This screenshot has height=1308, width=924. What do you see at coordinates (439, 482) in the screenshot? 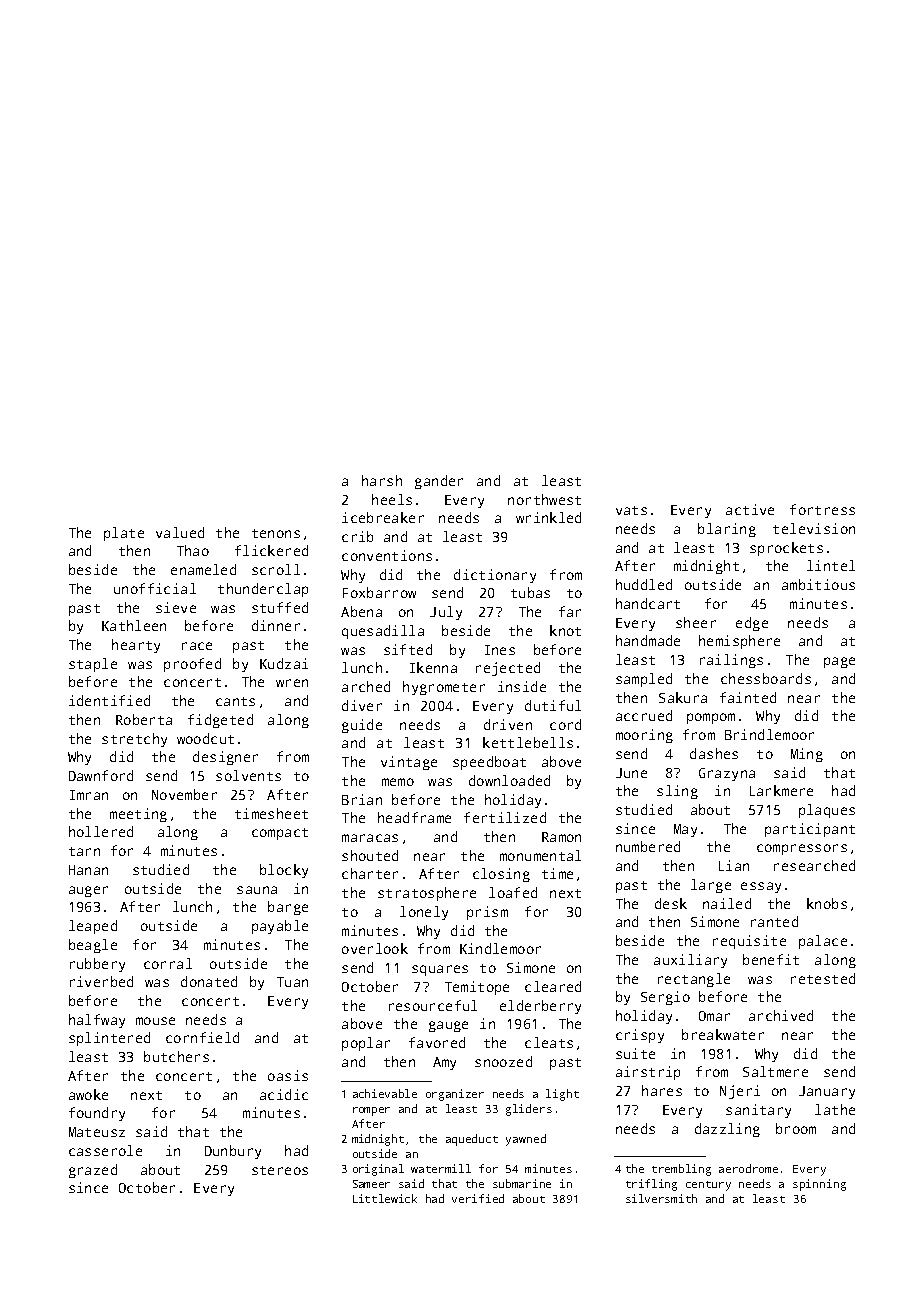
I see `gander` at bounding box center [439, 482].
